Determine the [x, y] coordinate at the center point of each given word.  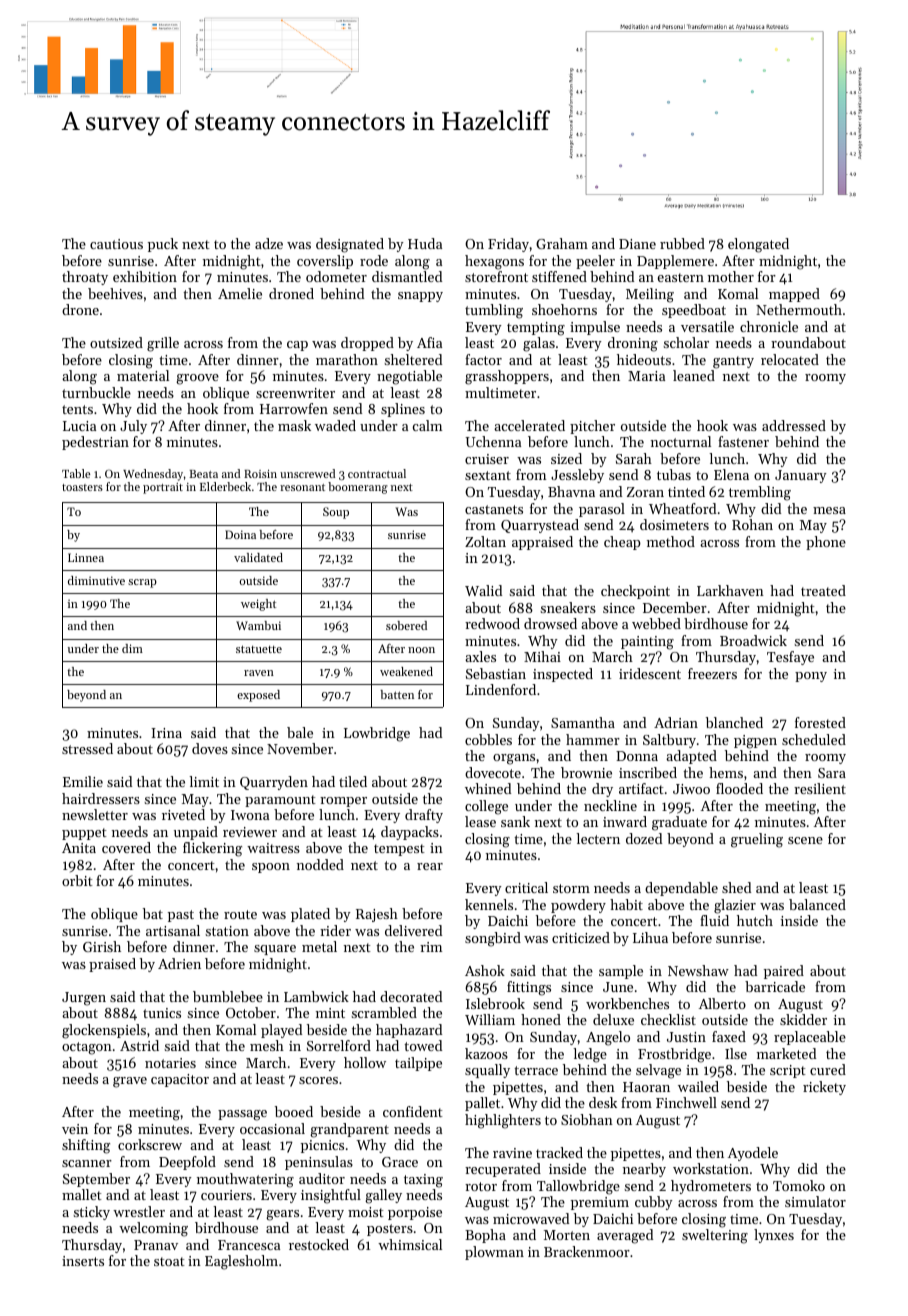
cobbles [488, 739]
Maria [646, 376]
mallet [82, 1194]
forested [820, 722]
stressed [87, 748]
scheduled [814, 739]
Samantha [583, 722]
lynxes [774, 1236]
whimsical [410, 1244]
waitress [273, 848]
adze [269, 243]
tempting [536, 329]
